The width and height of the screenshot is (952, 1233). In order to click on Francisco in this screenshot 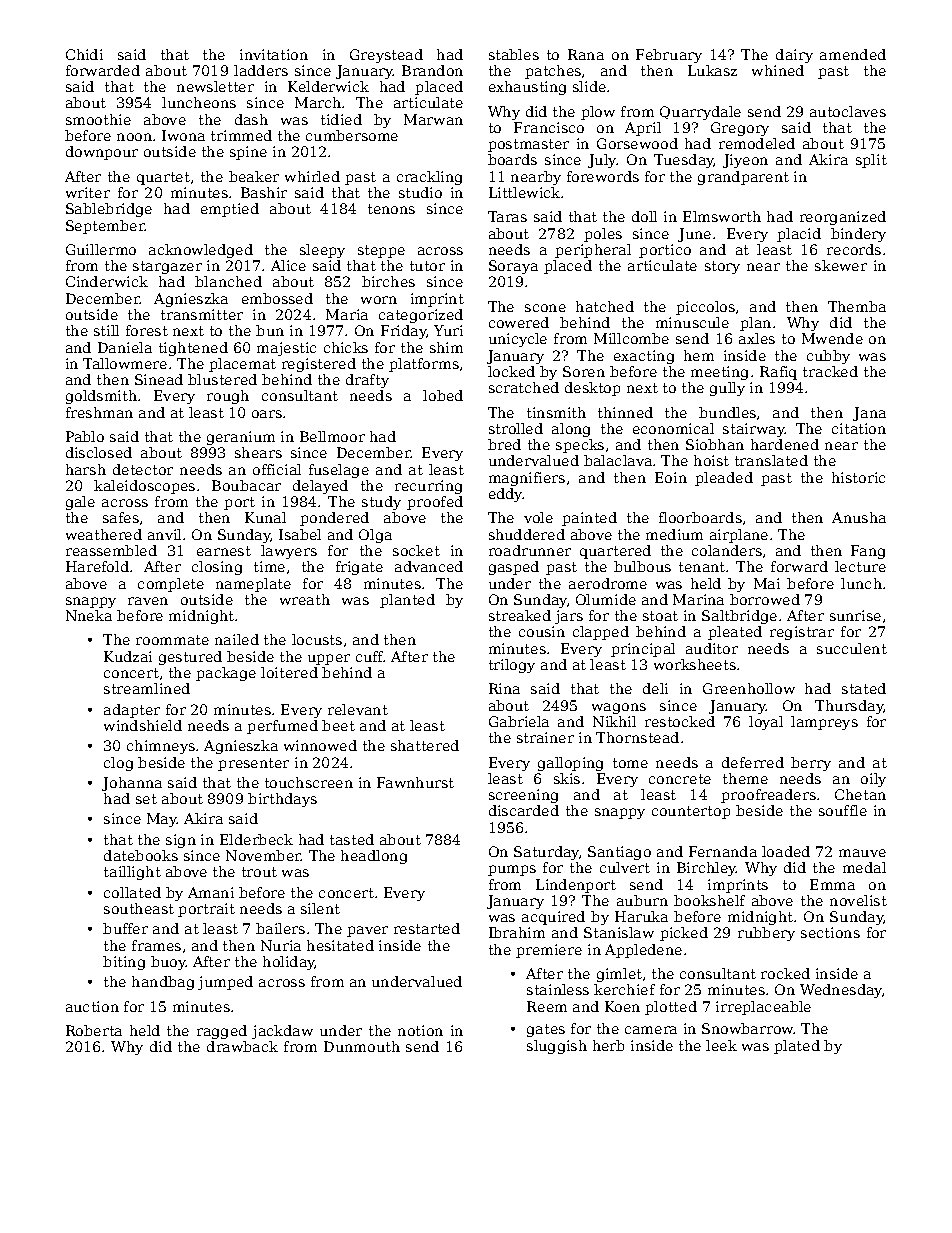, I will do `click(549, 127)`.
